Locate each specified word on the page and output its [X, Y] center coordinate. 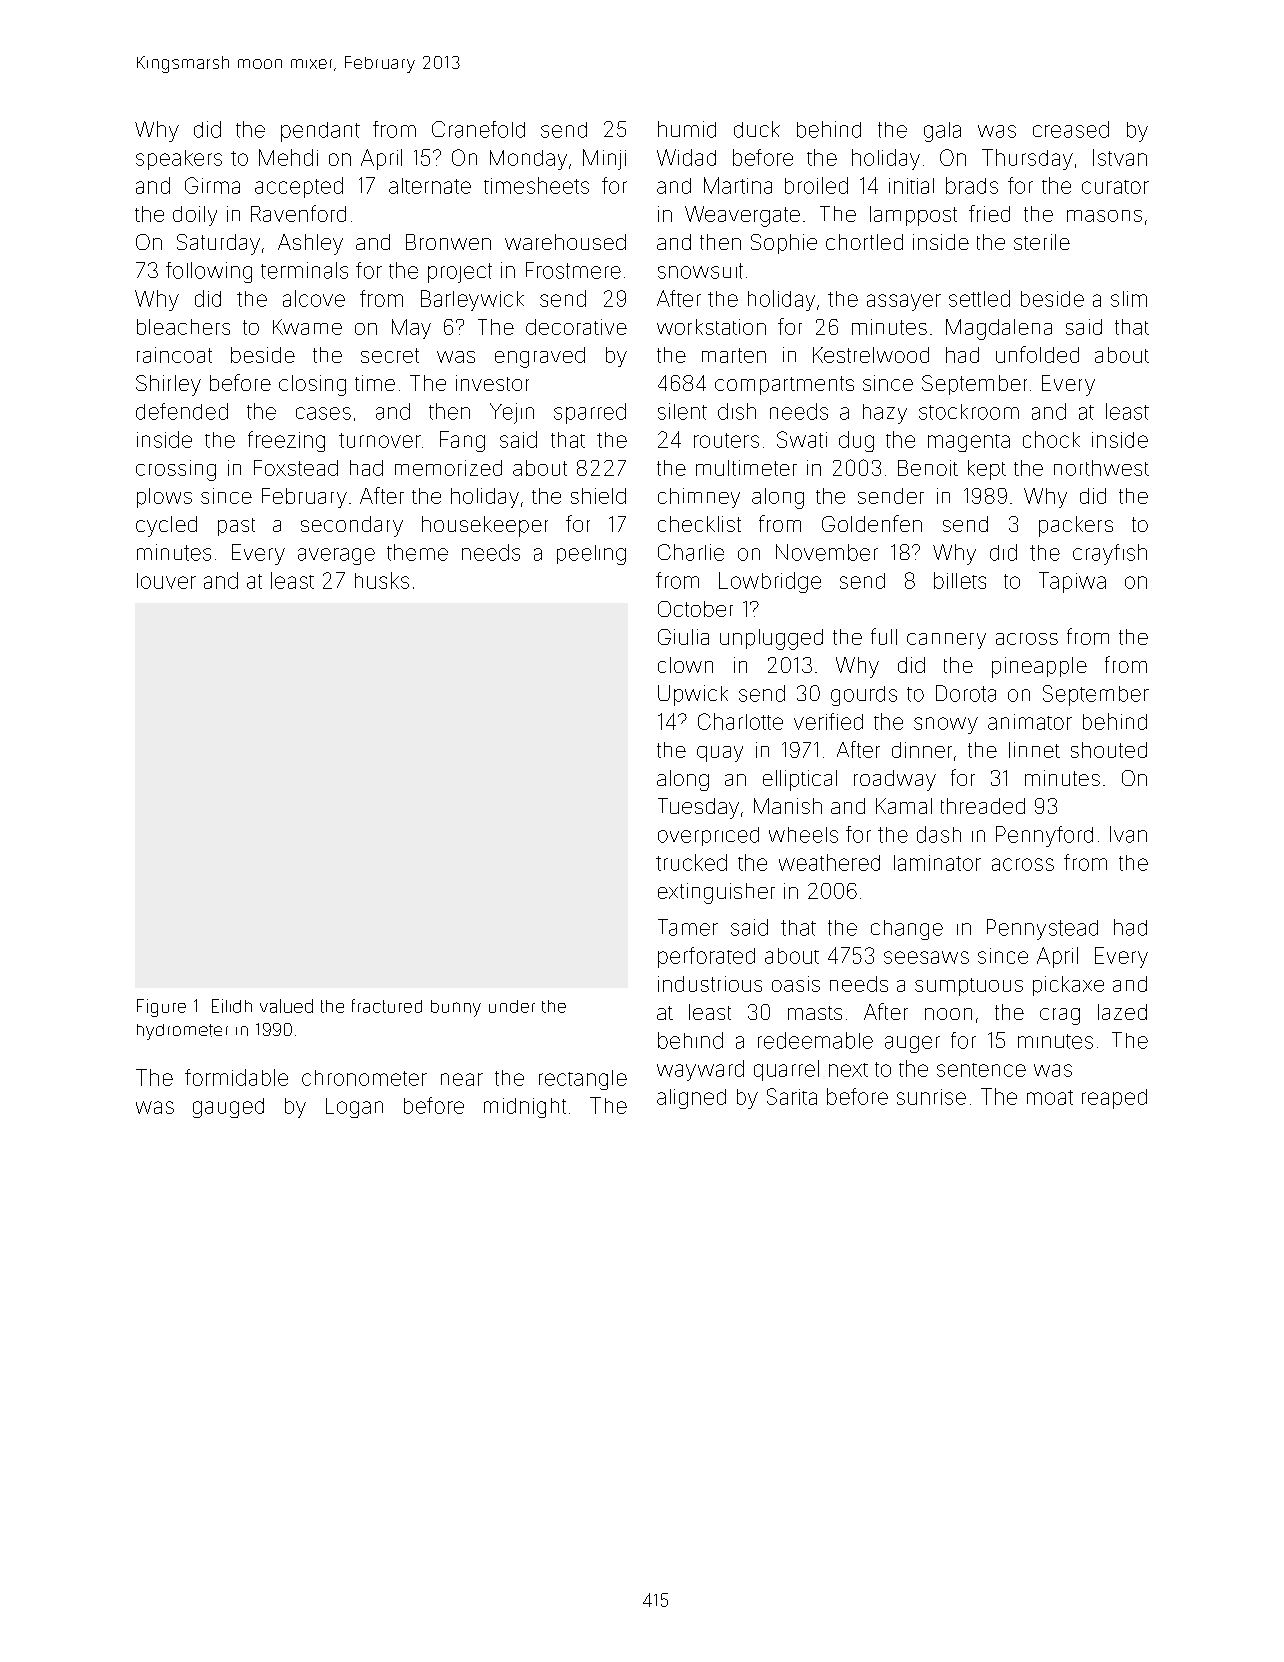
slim [1129, 299]
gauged [228, 1108]
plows [164, 498]
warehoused [565, 242]
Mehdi [288, 157]
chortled [864, 242]
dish [737, 411]
